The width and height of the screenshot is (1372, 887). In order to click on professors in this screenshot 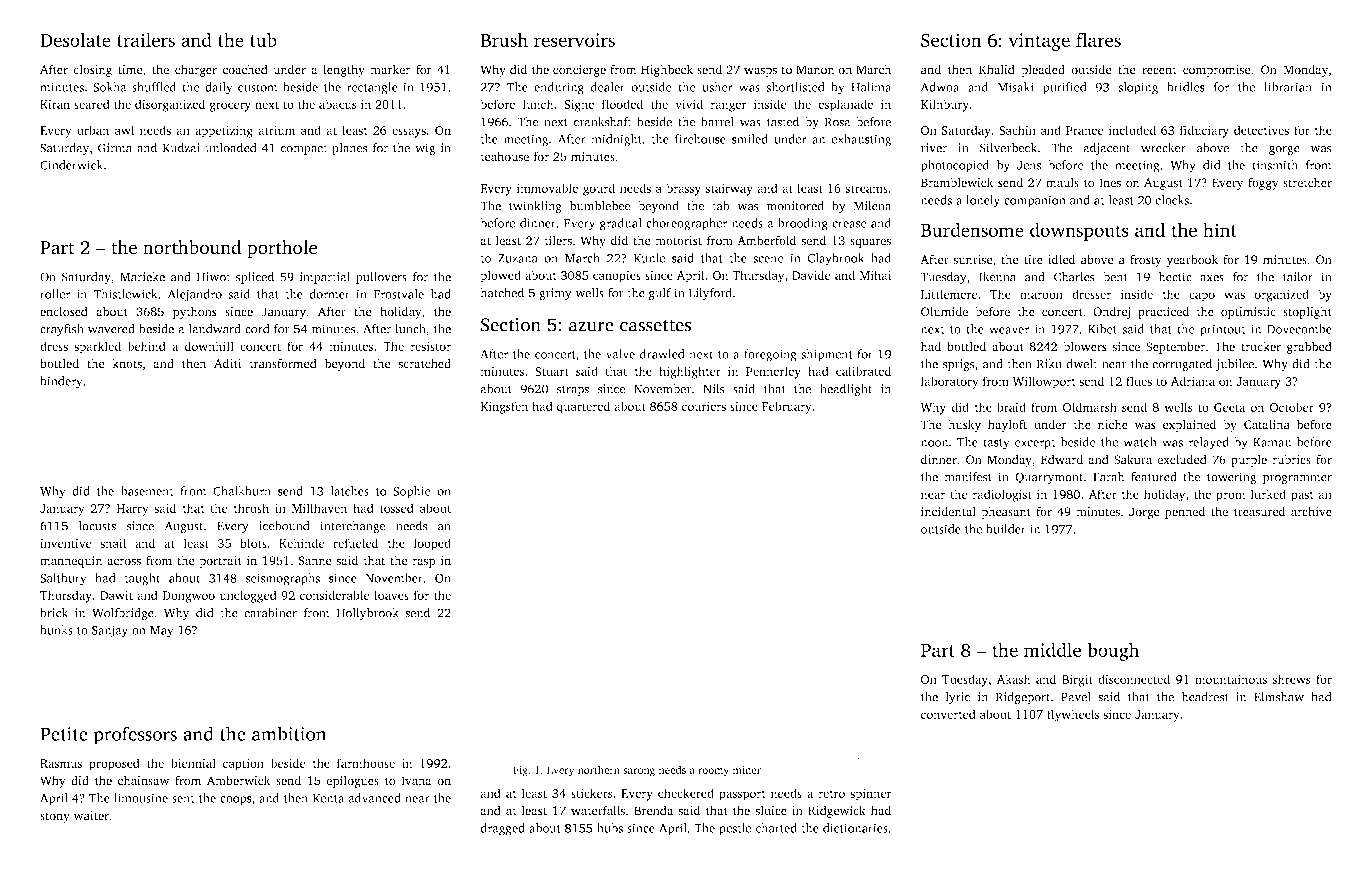, I will do `click(135, 735)`.
